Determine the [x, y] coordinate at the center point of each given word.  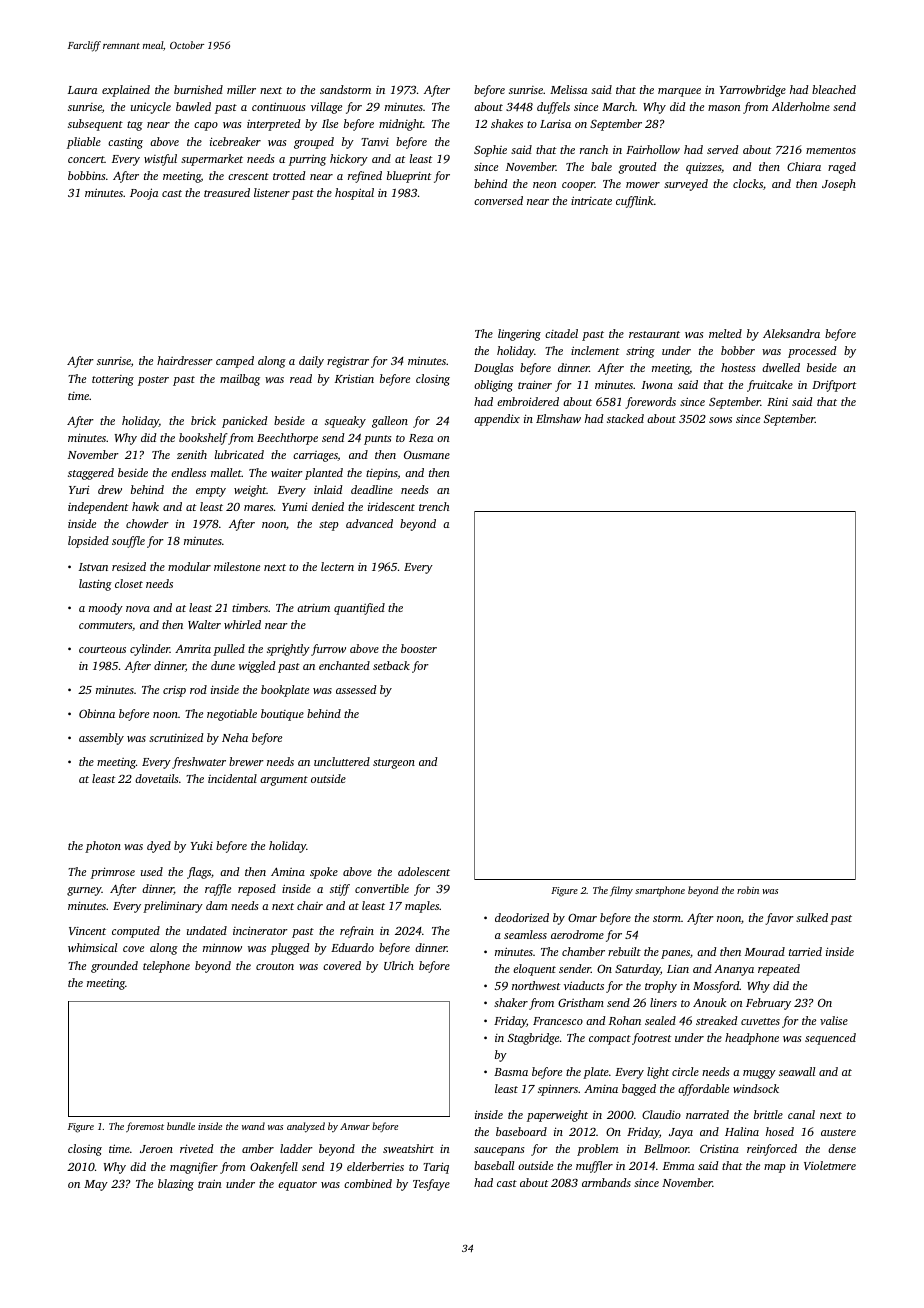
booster [419, 648]
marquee [679, 92]
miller [241, 89]
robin [748, 890]
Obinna [97, 713]
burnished [198, 89]
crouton [275, 966]
